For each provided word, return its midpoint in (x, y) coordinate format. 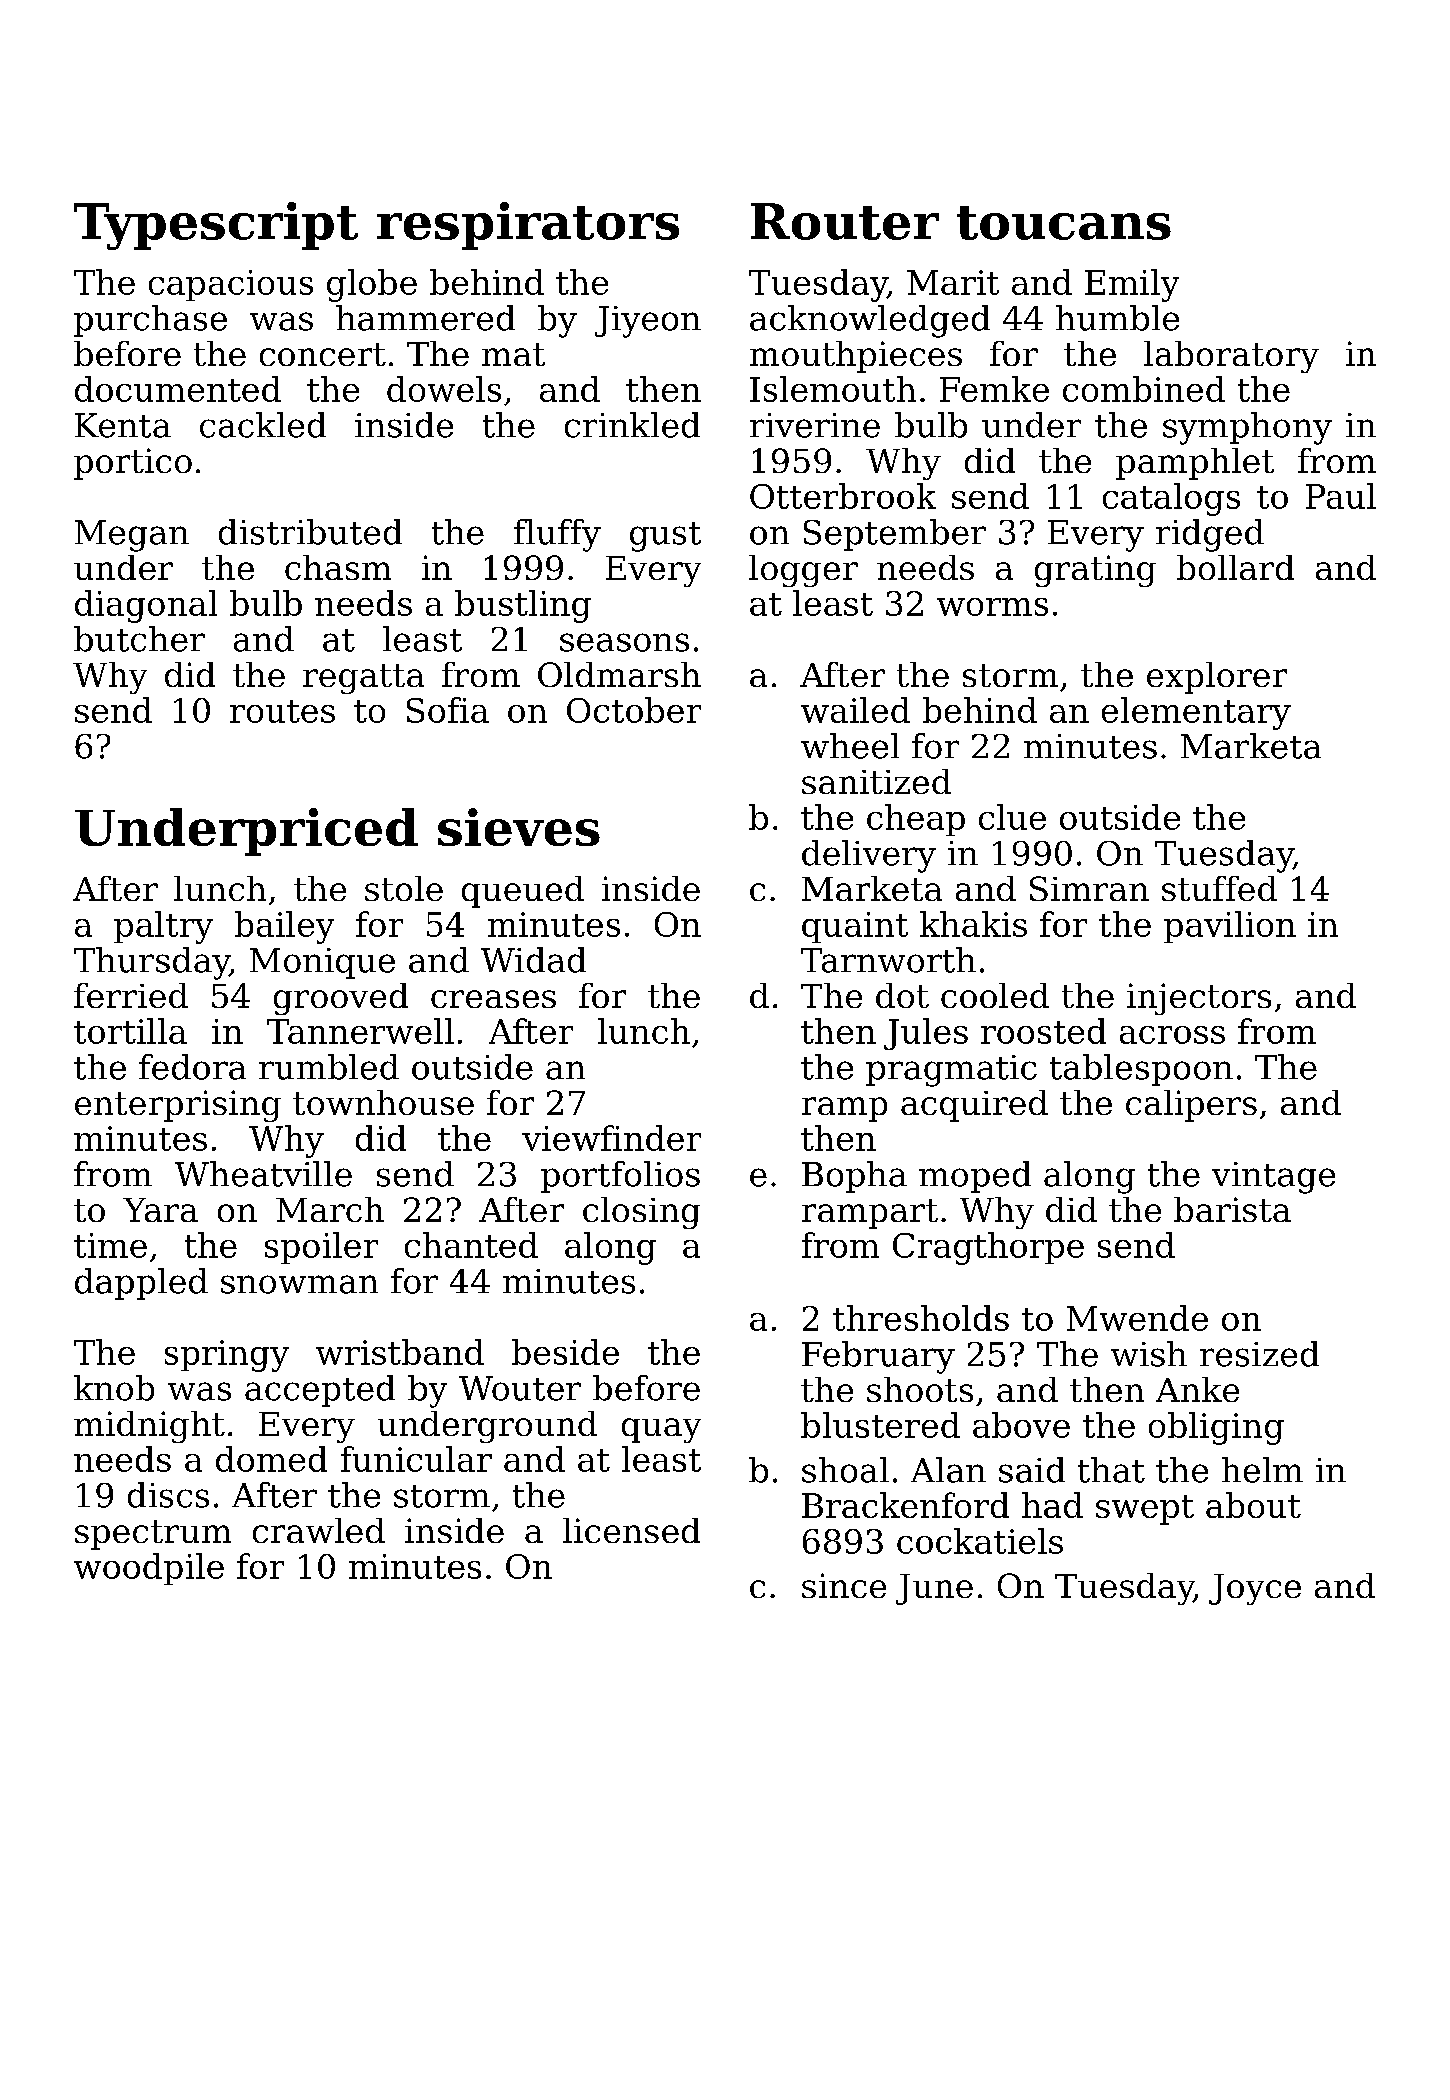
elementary (1196, 713)
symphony (1247, 428)
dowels (444, 389)
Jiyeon (648, 322)
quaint (855, 927)
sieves (519, 827)
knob (114, 1388)
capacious (231, 285)
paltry (163, 927)
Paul (1341, 496)
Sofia (448, 710)
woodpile (149, 1569)
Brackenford (905, 1505)
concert (323, 354)
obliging (1216, 1428)
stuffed (1219, 888)
